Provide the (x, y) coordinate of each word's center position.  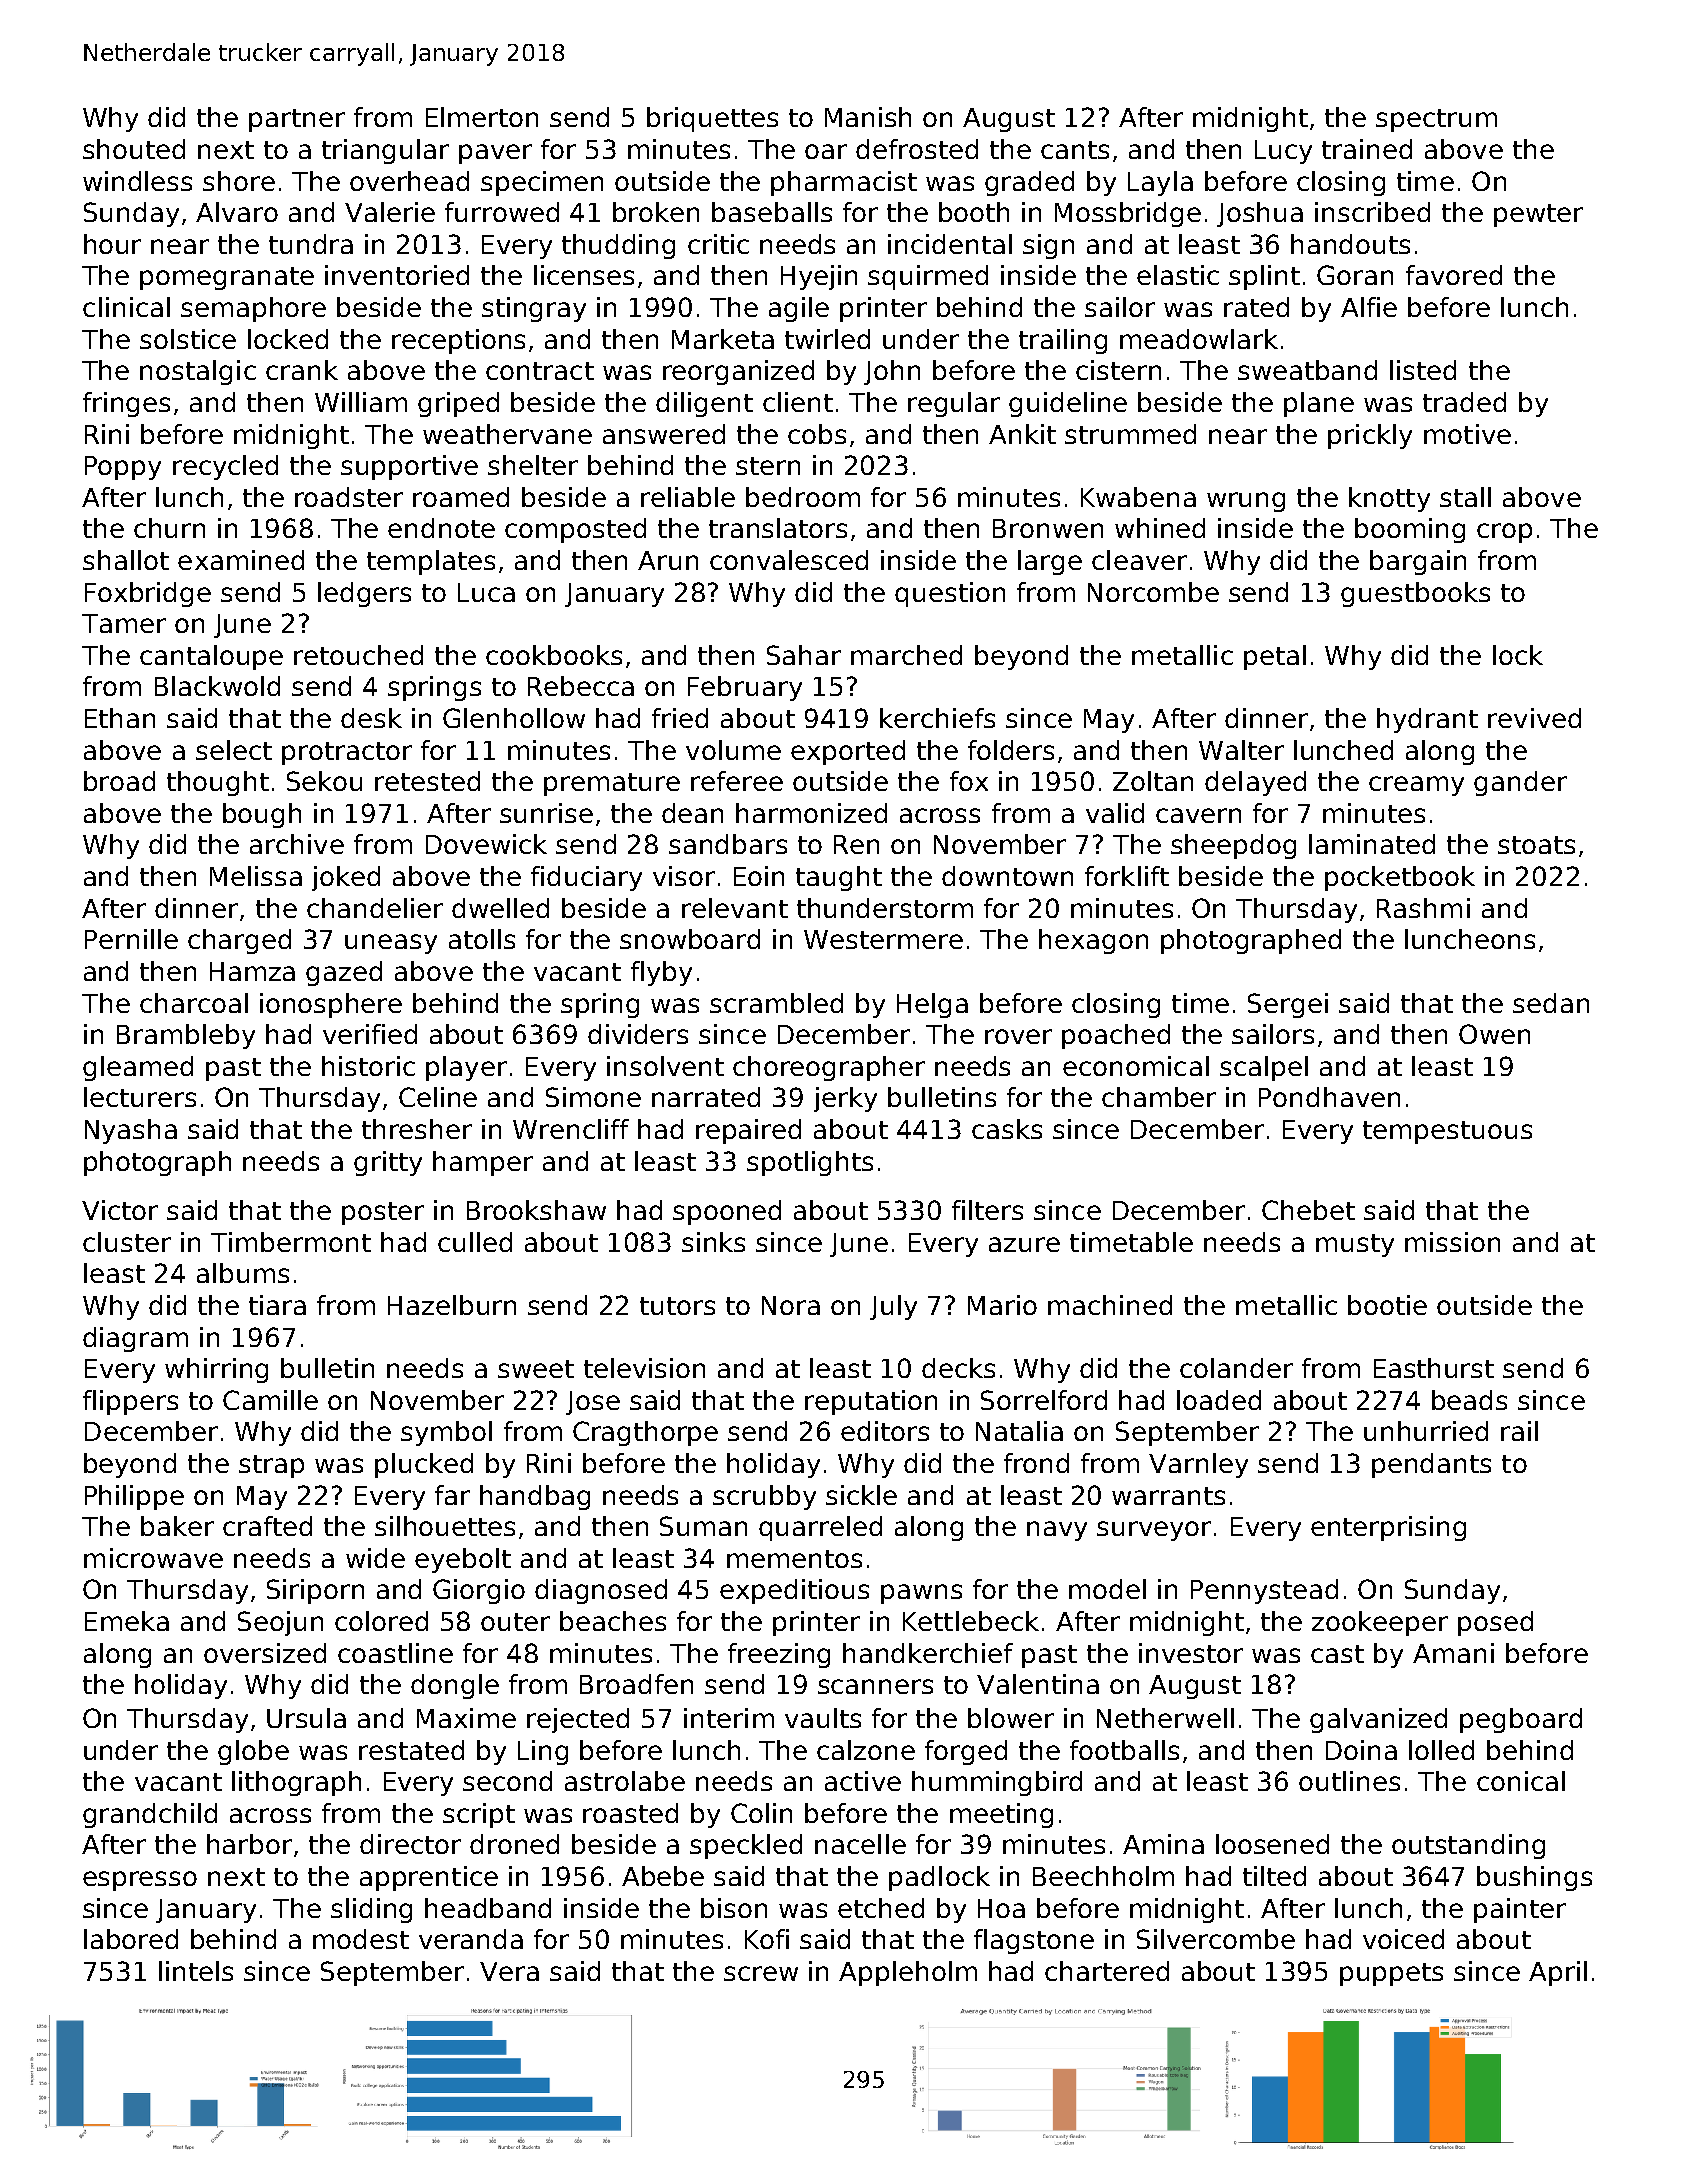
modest (361, 1939)
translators (778, 528)
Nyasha (131, 1131)
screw (761, 1973)
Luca (486, 592)
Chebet (1308, 1210)
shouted (134, 149)
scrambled (776, 1003)
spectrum (1436, 120)
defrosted (917, 149)
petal (1275, 657)
